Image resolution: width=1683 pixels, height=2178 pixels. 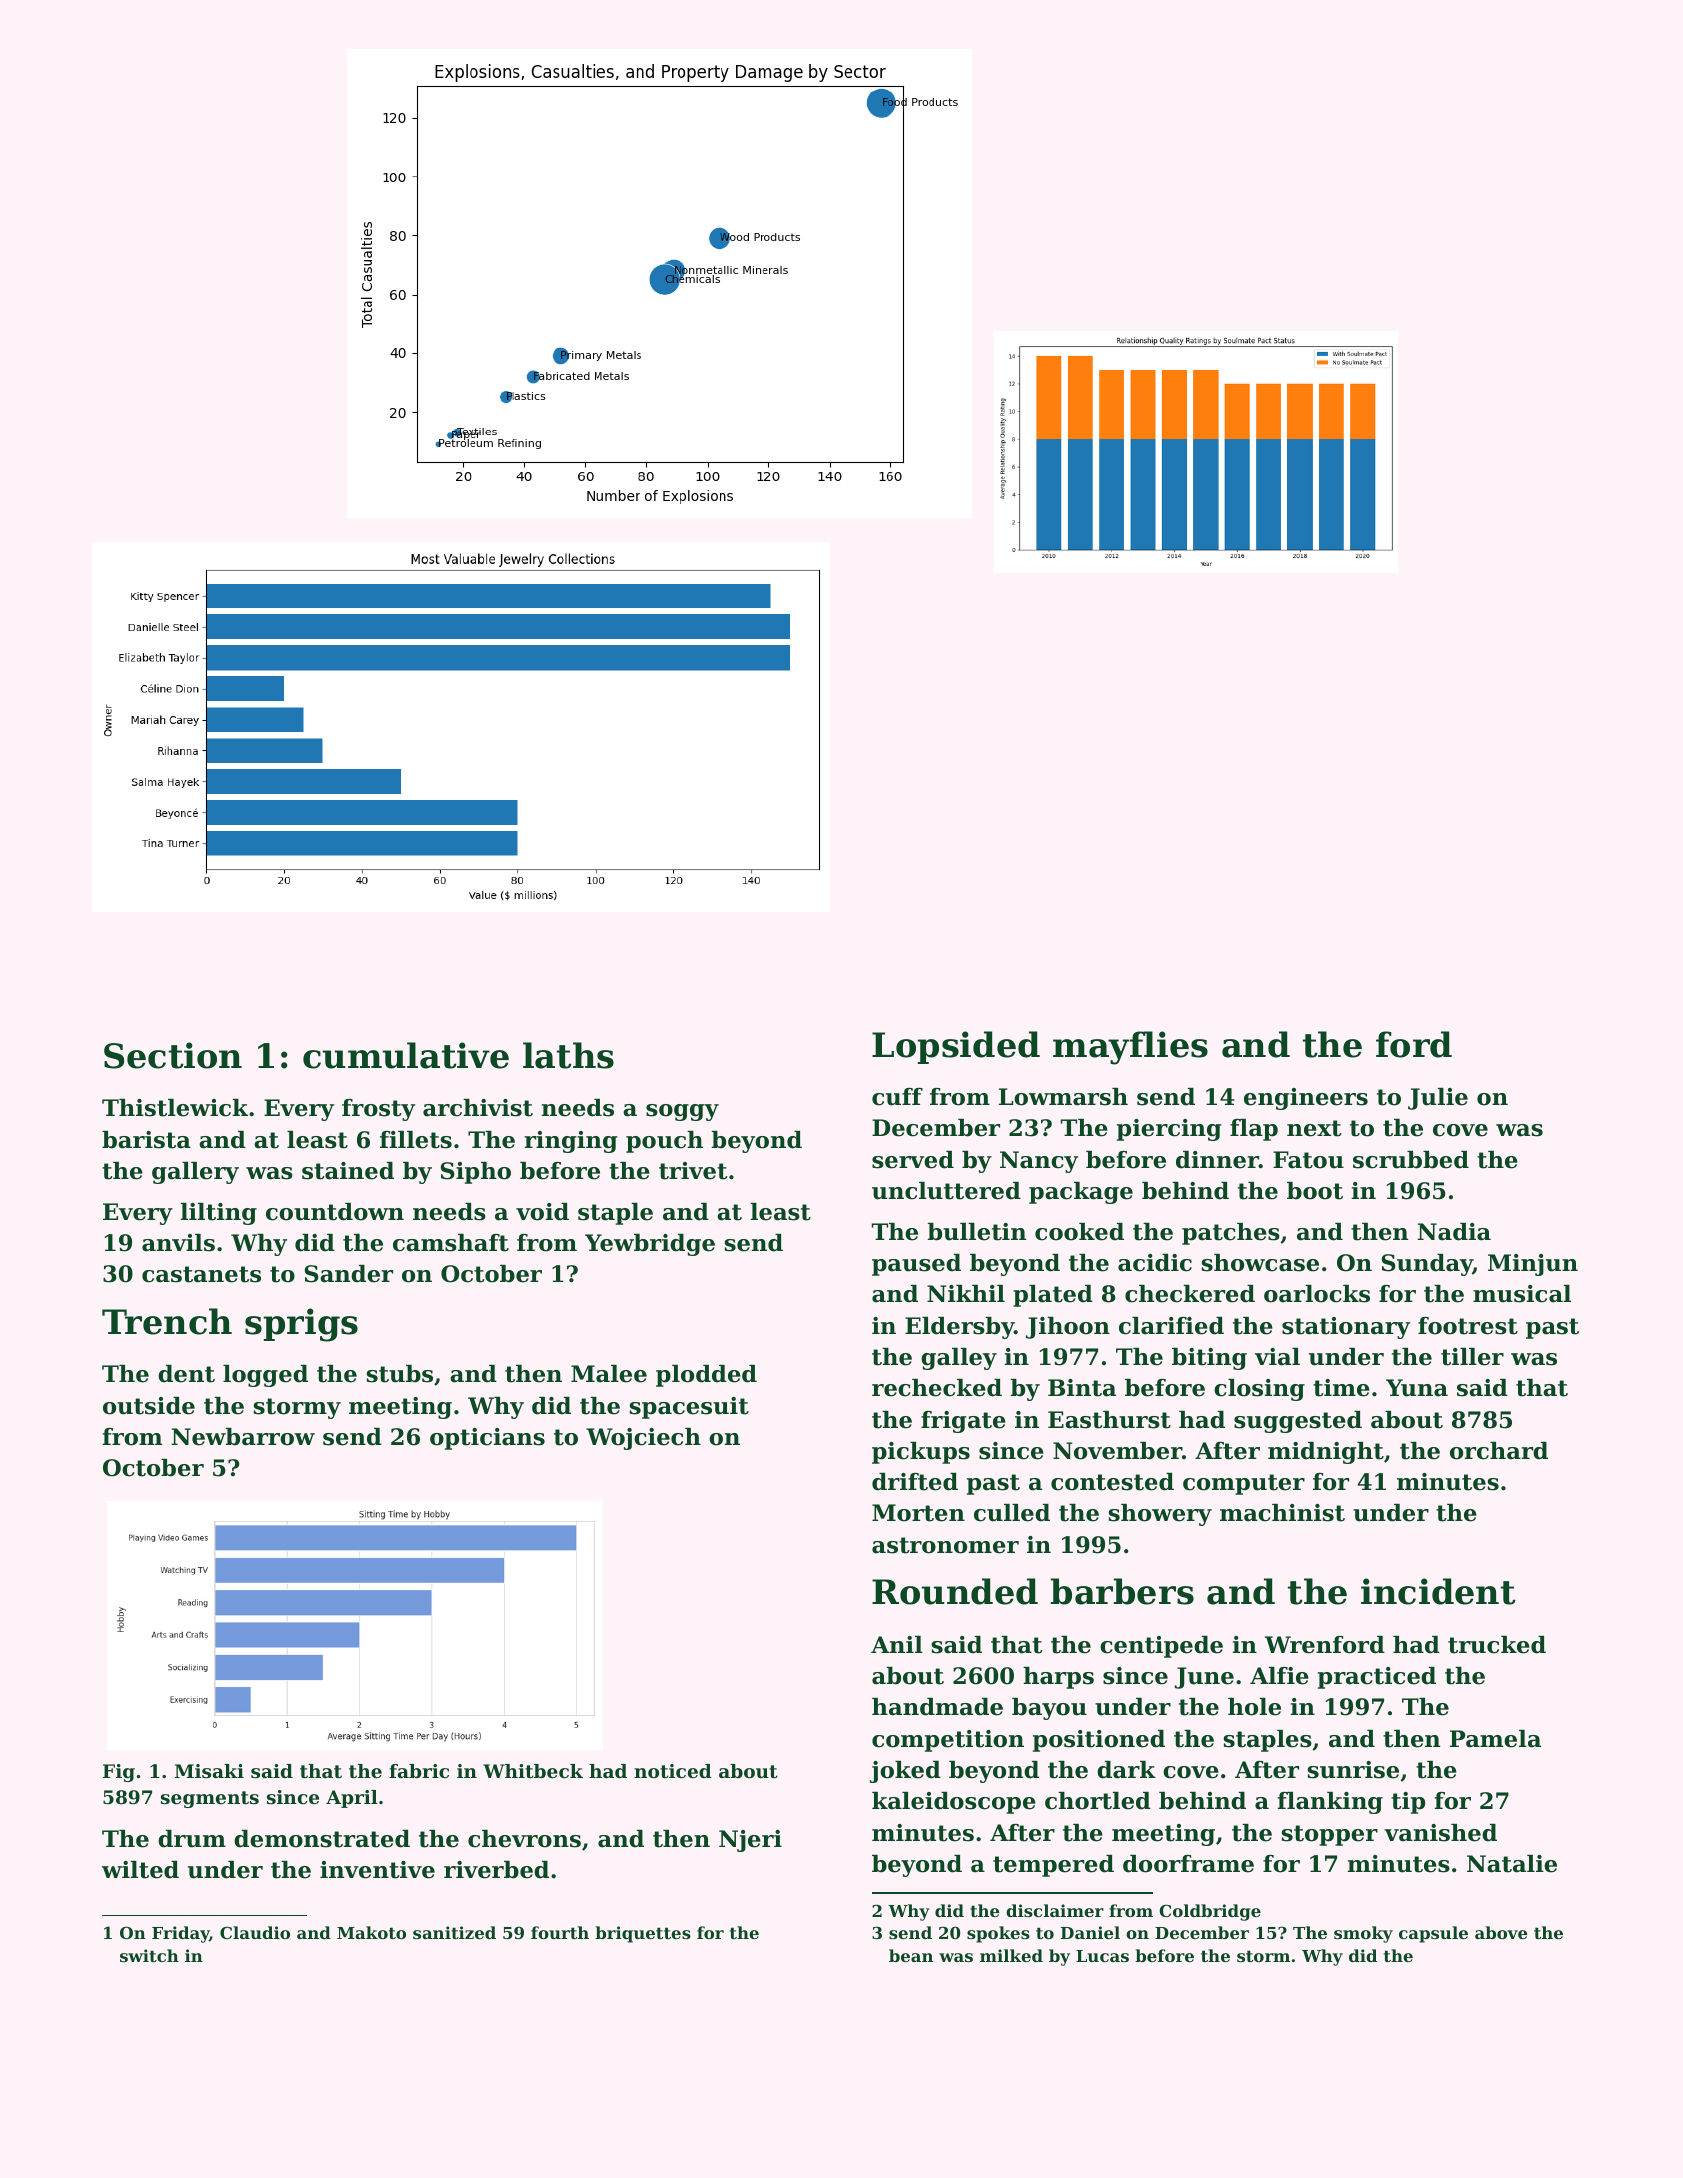 What do you see at coordinates (149, 1955) in the page?
I see `switch` at bounding box center [149, 1955].
